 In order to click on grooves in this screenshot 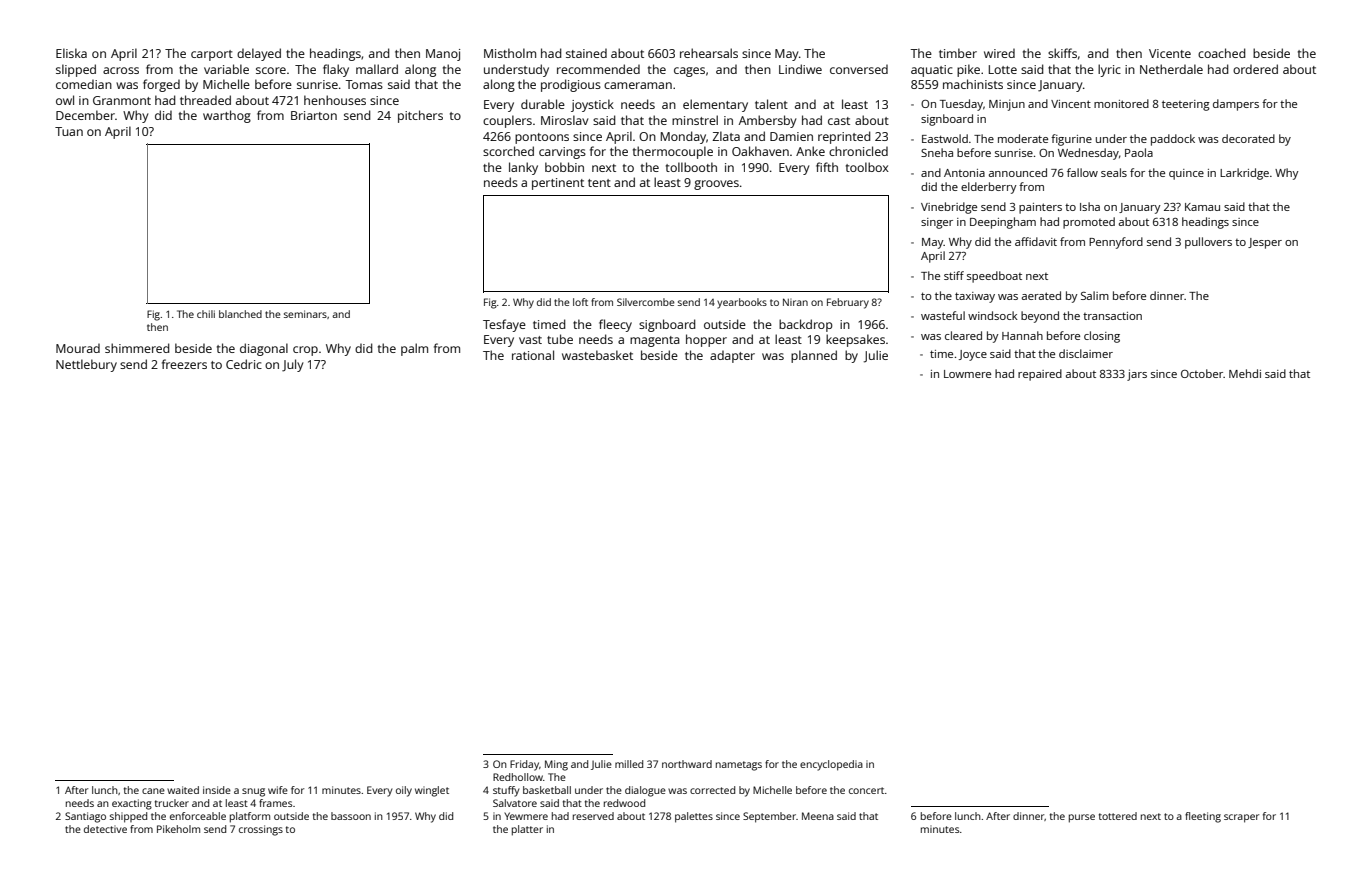, I will do `click(716, 185)`.
